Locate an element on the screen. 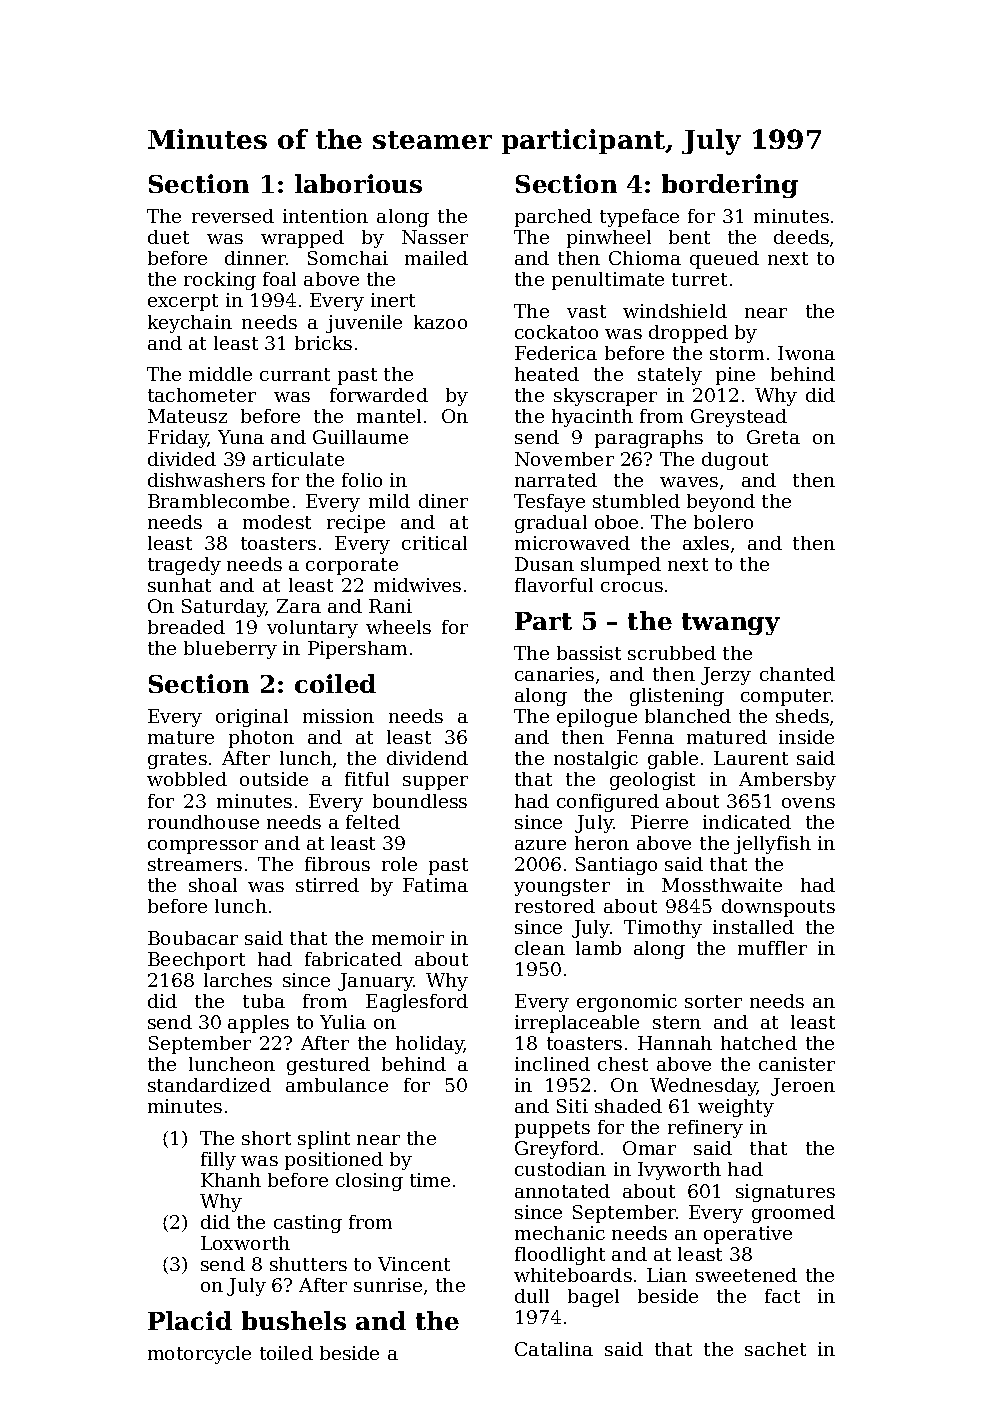 This screenshot has width=983, height=1423. reversed is located at coordinates (233, 216).
